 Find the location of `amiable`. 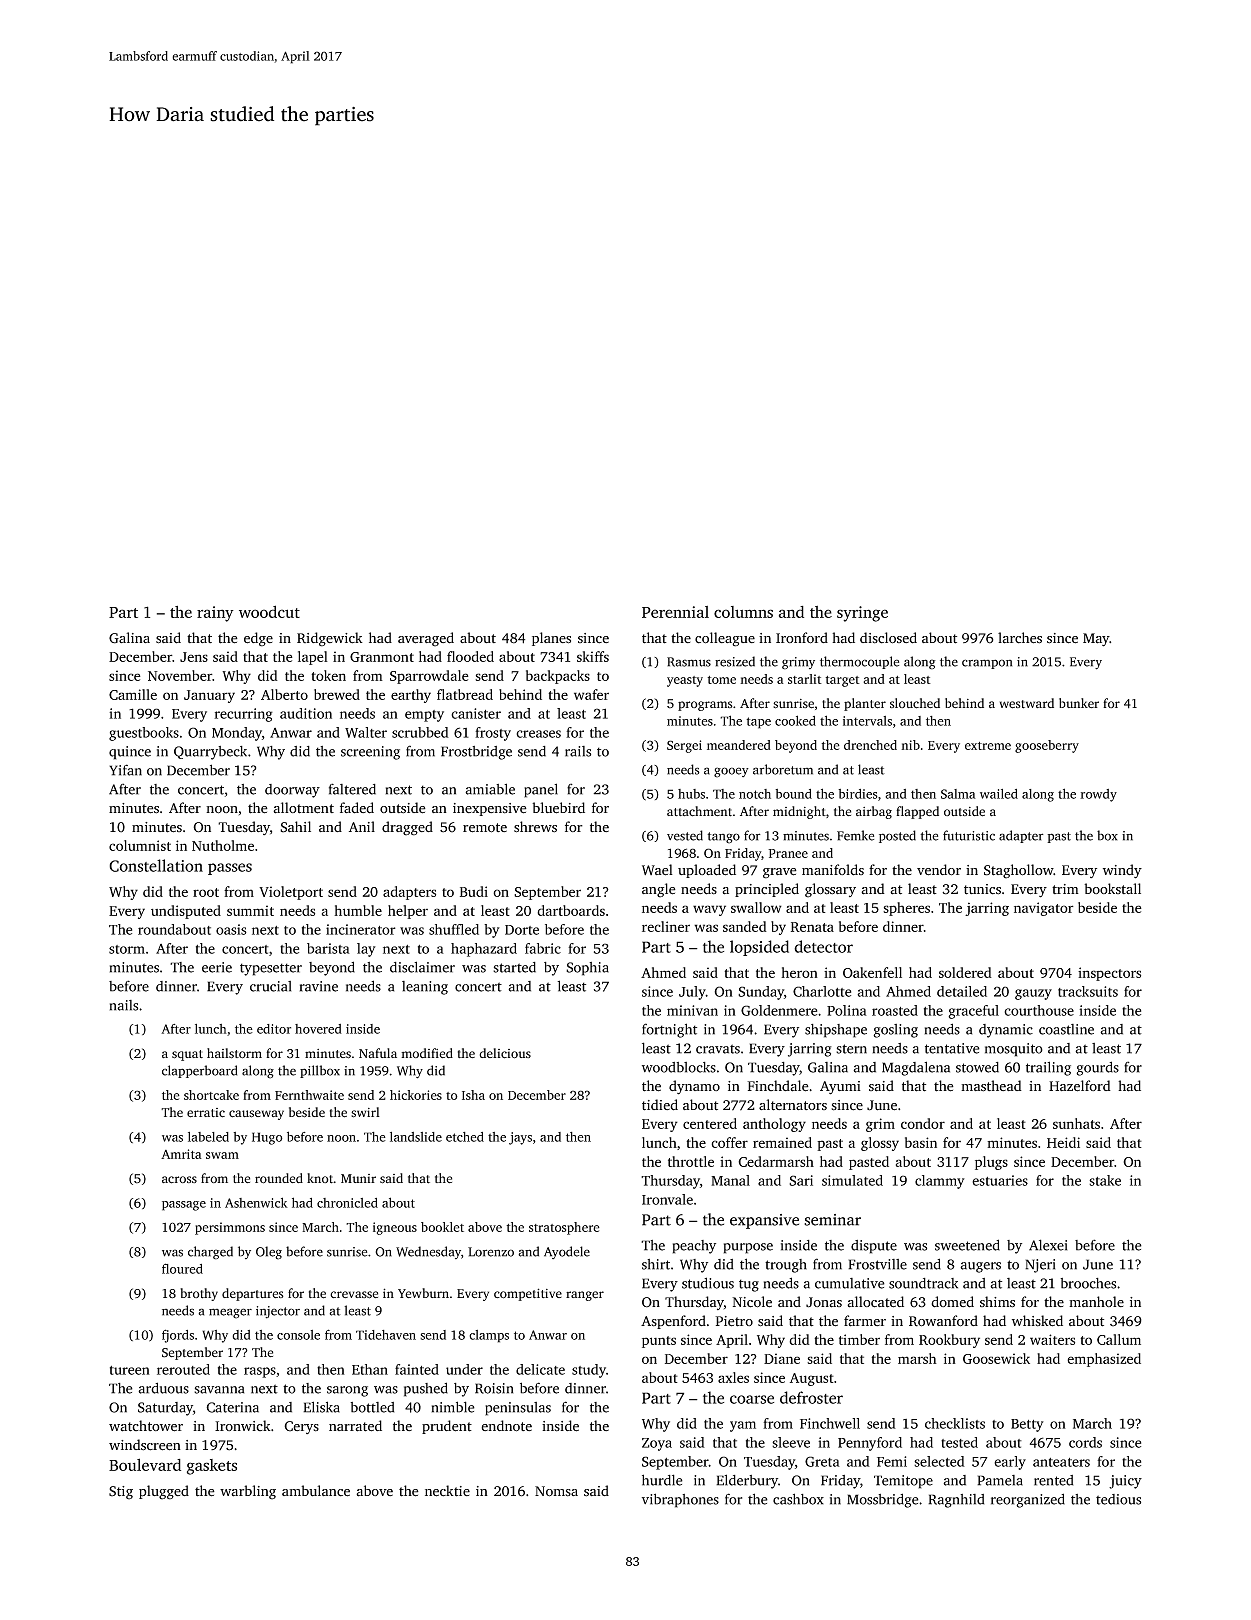

amiable is located at coordinates (490, 789).
